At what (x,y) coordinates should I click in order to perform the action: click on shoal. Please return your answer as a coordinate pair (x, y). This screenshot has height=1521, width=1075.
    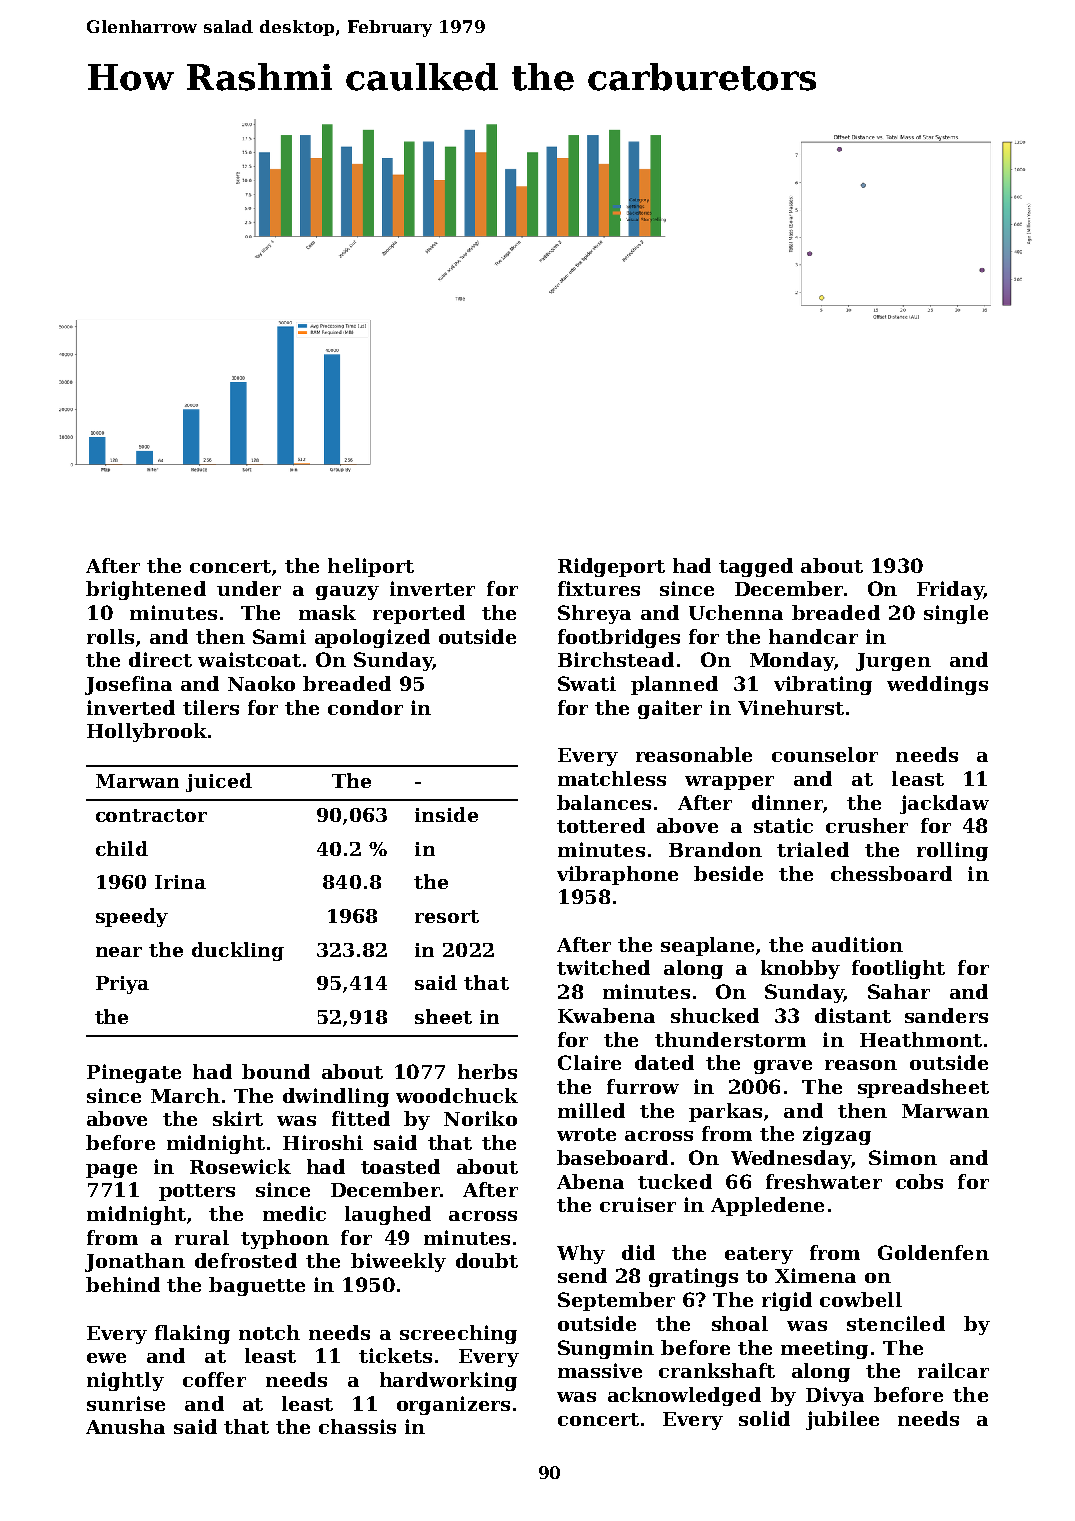
    Looking at the image, I should click on (740, 1323).
